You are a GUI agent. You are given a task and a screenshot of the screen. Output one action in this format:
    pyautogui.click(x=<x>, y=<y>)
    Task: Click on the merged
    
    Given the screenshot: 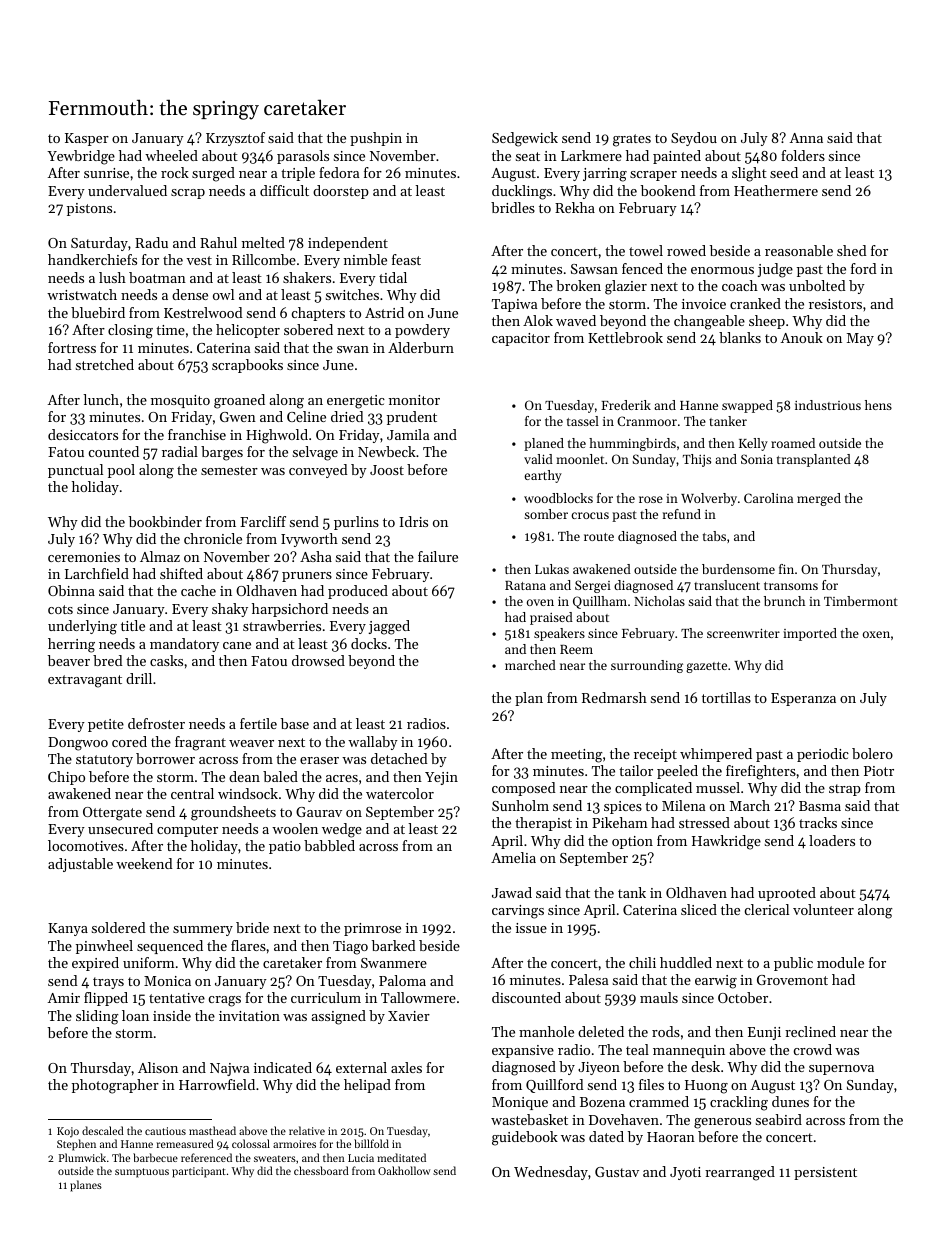 What is the action you would take?
    pyautogui.click(x=819, y=499)
